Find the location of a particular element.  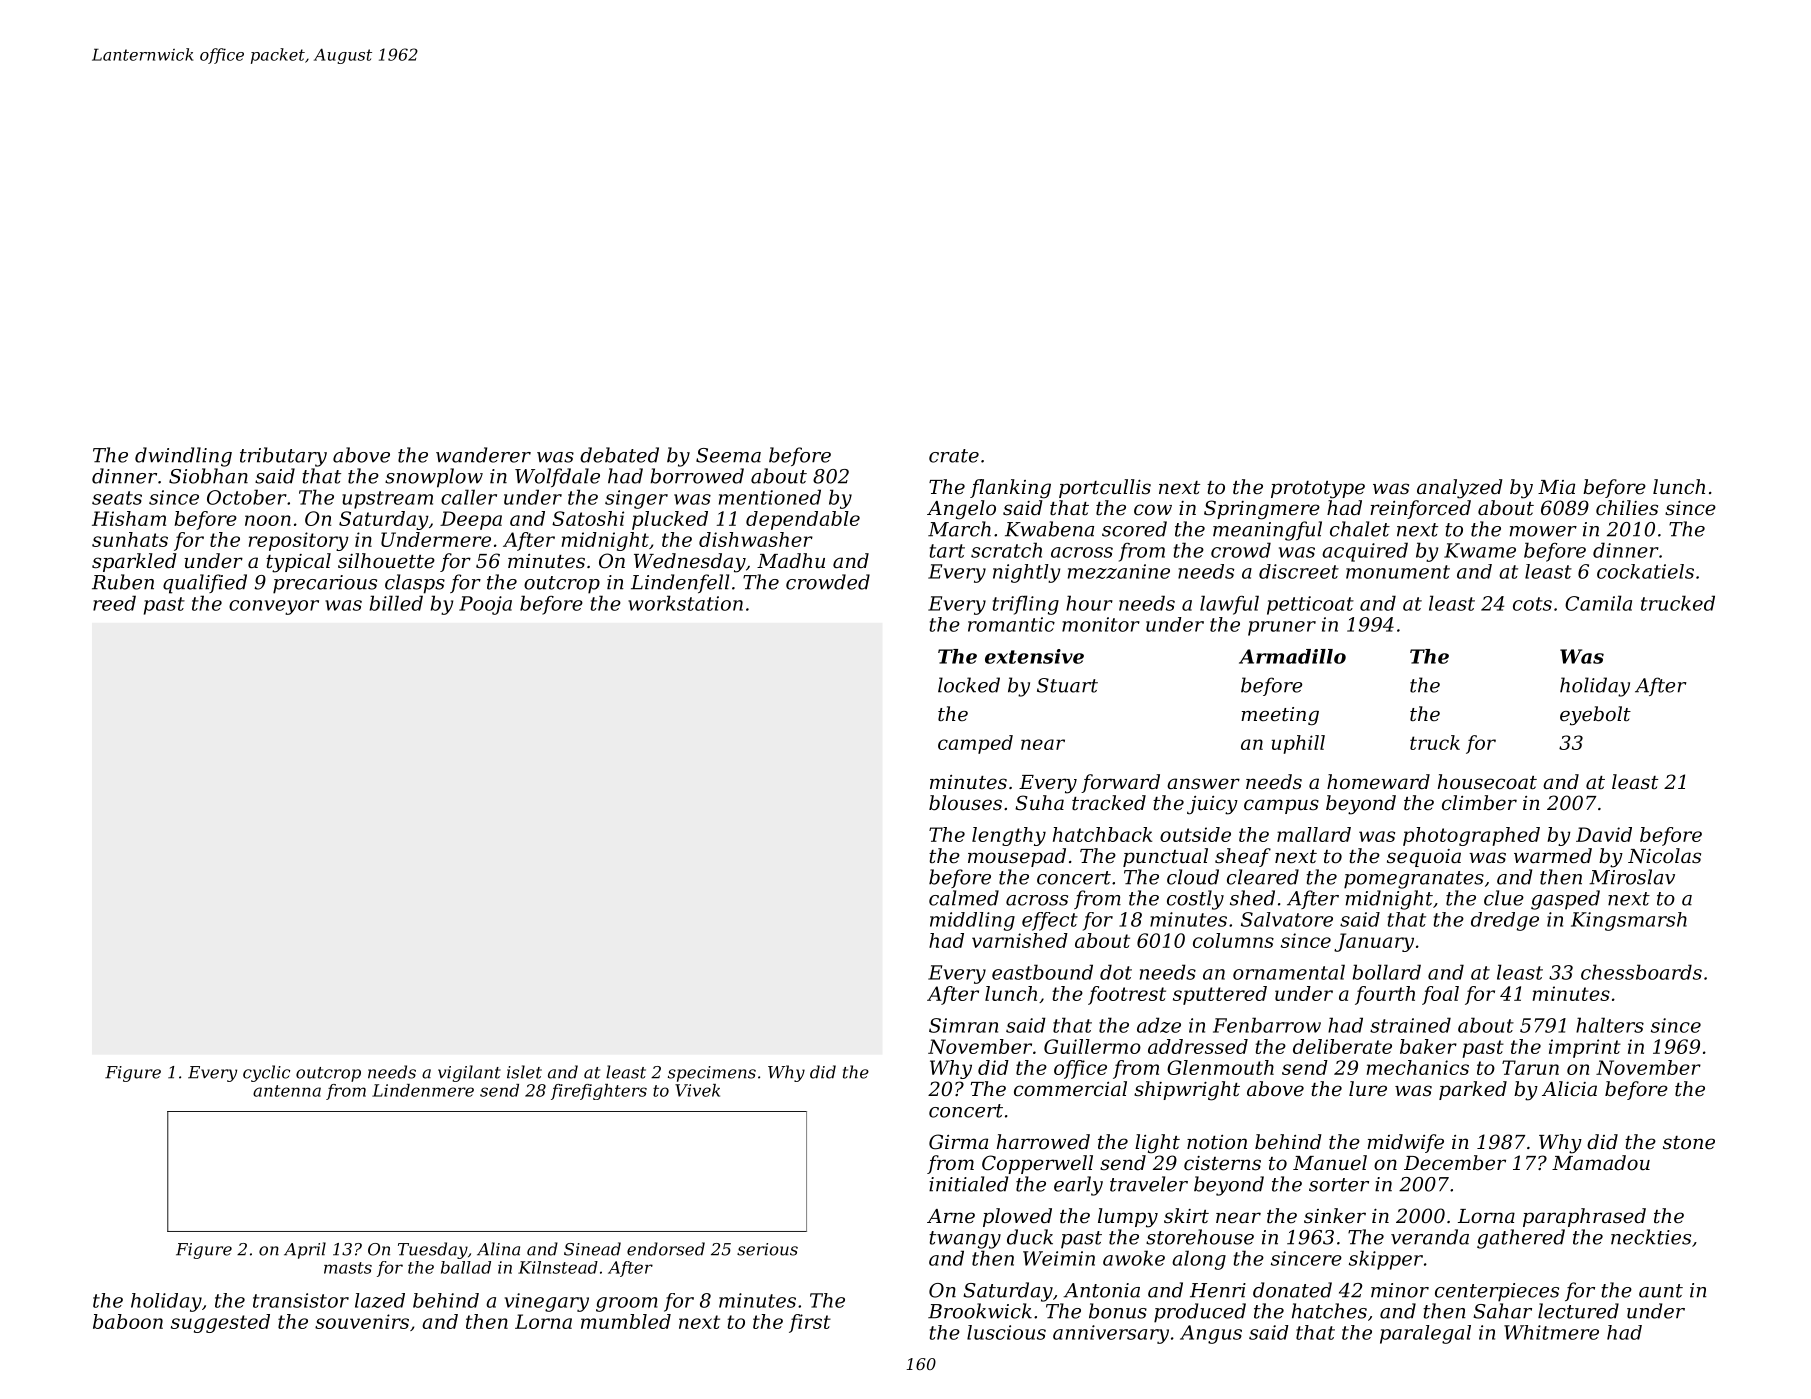

blouses is located at coordinates (965, 803).
